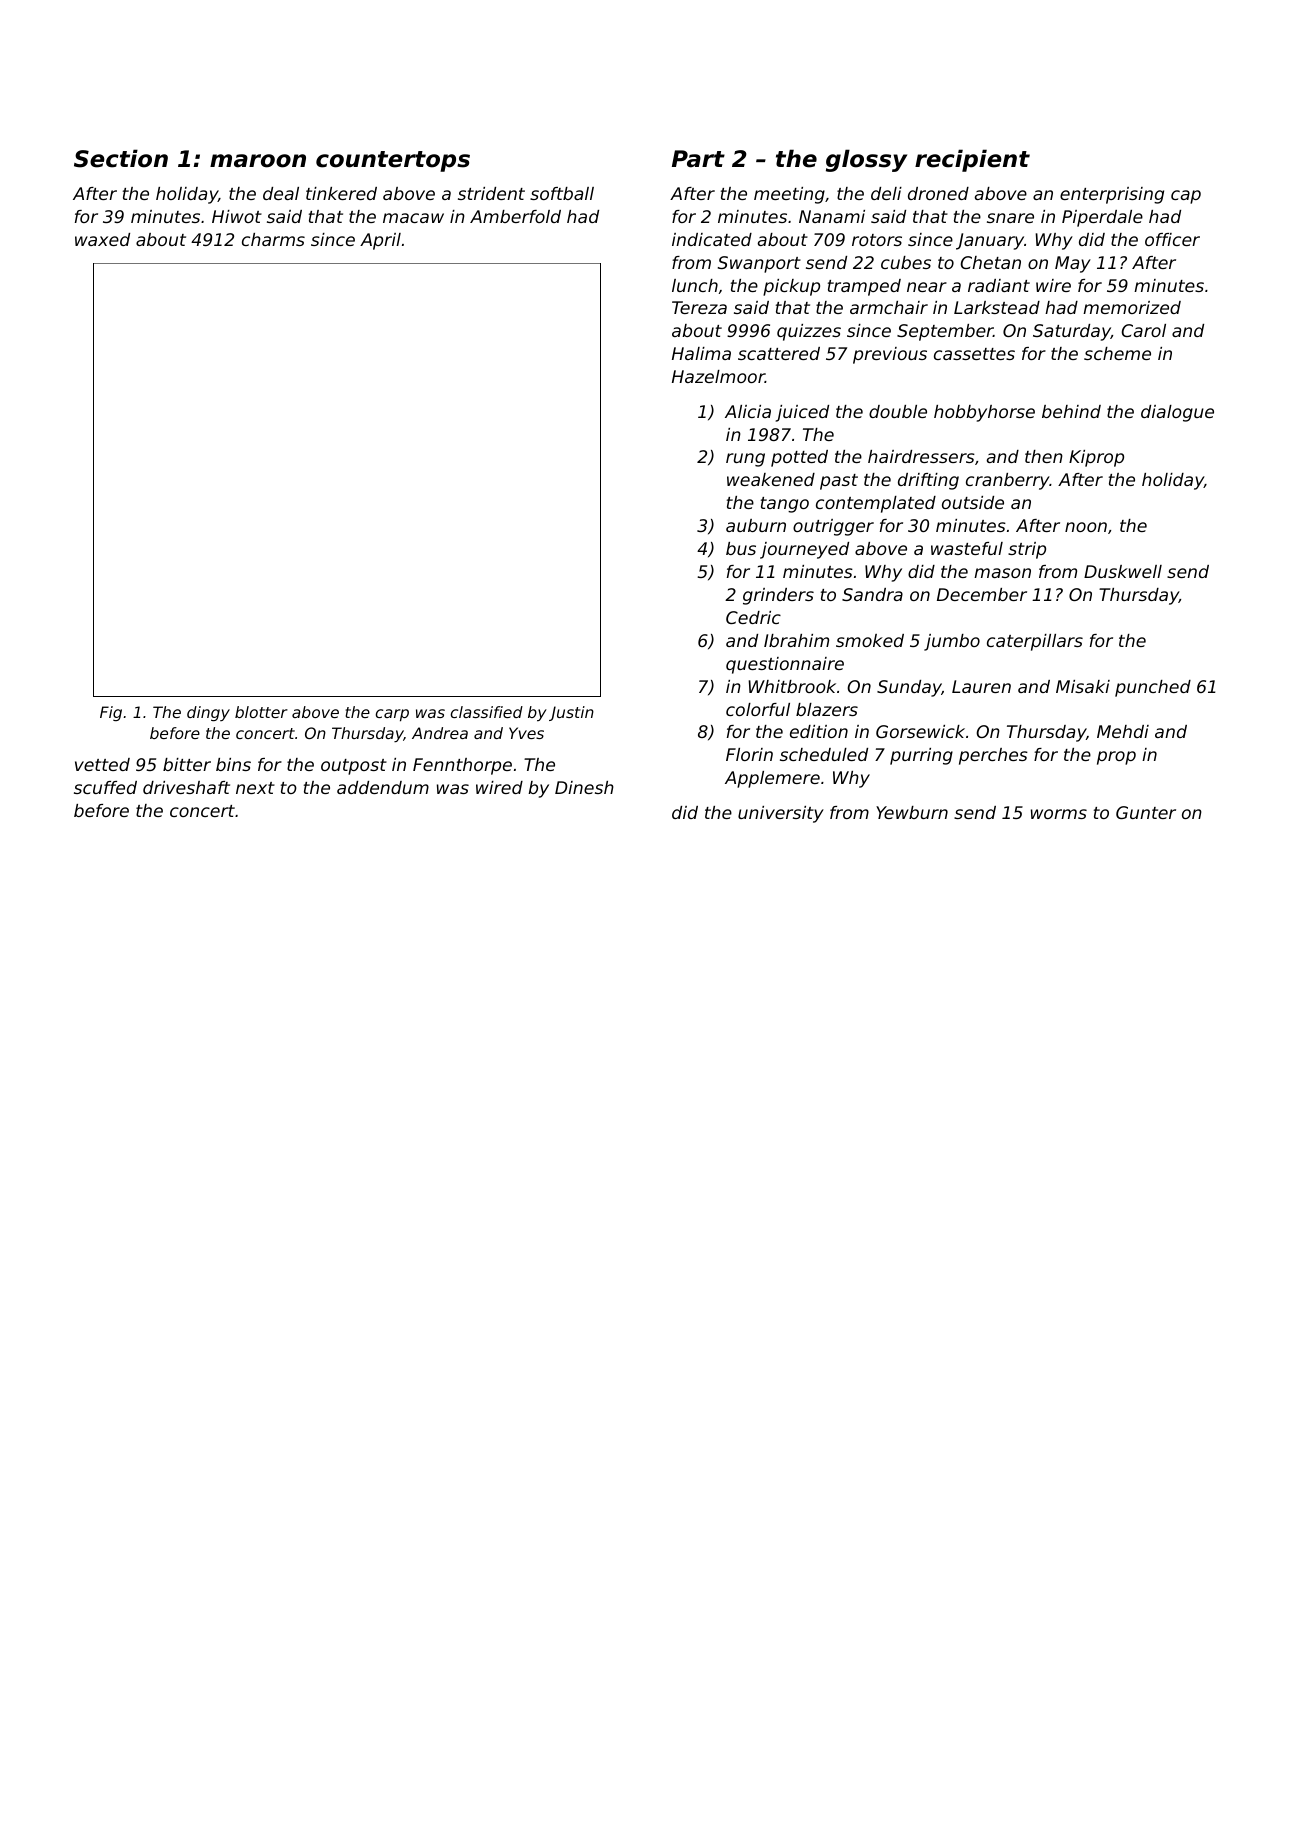 The width and height of the screenshot is (1292, 1827). Describe the element at coordinates (393, 161) in the screenshot. I see `countertops` at that location.
